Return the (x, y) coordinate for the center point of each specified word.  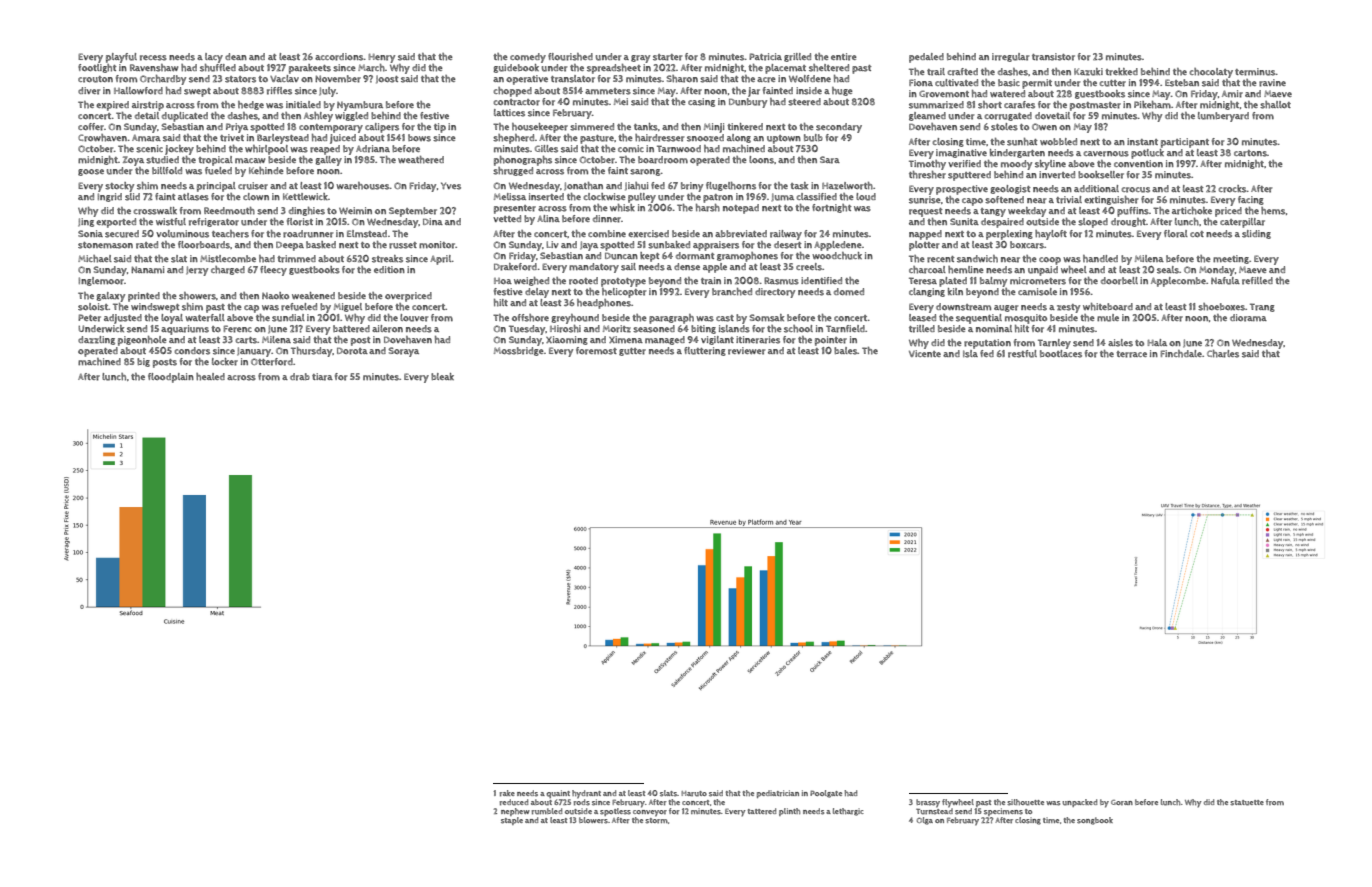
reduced (514, 802)
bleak (442, 376)
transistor (1053, 57)
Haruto (694, 794)
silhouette (1025, 802)
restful (1022, 354)
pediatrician (778, 794)
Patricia (765, 57)
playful (121, 58)
